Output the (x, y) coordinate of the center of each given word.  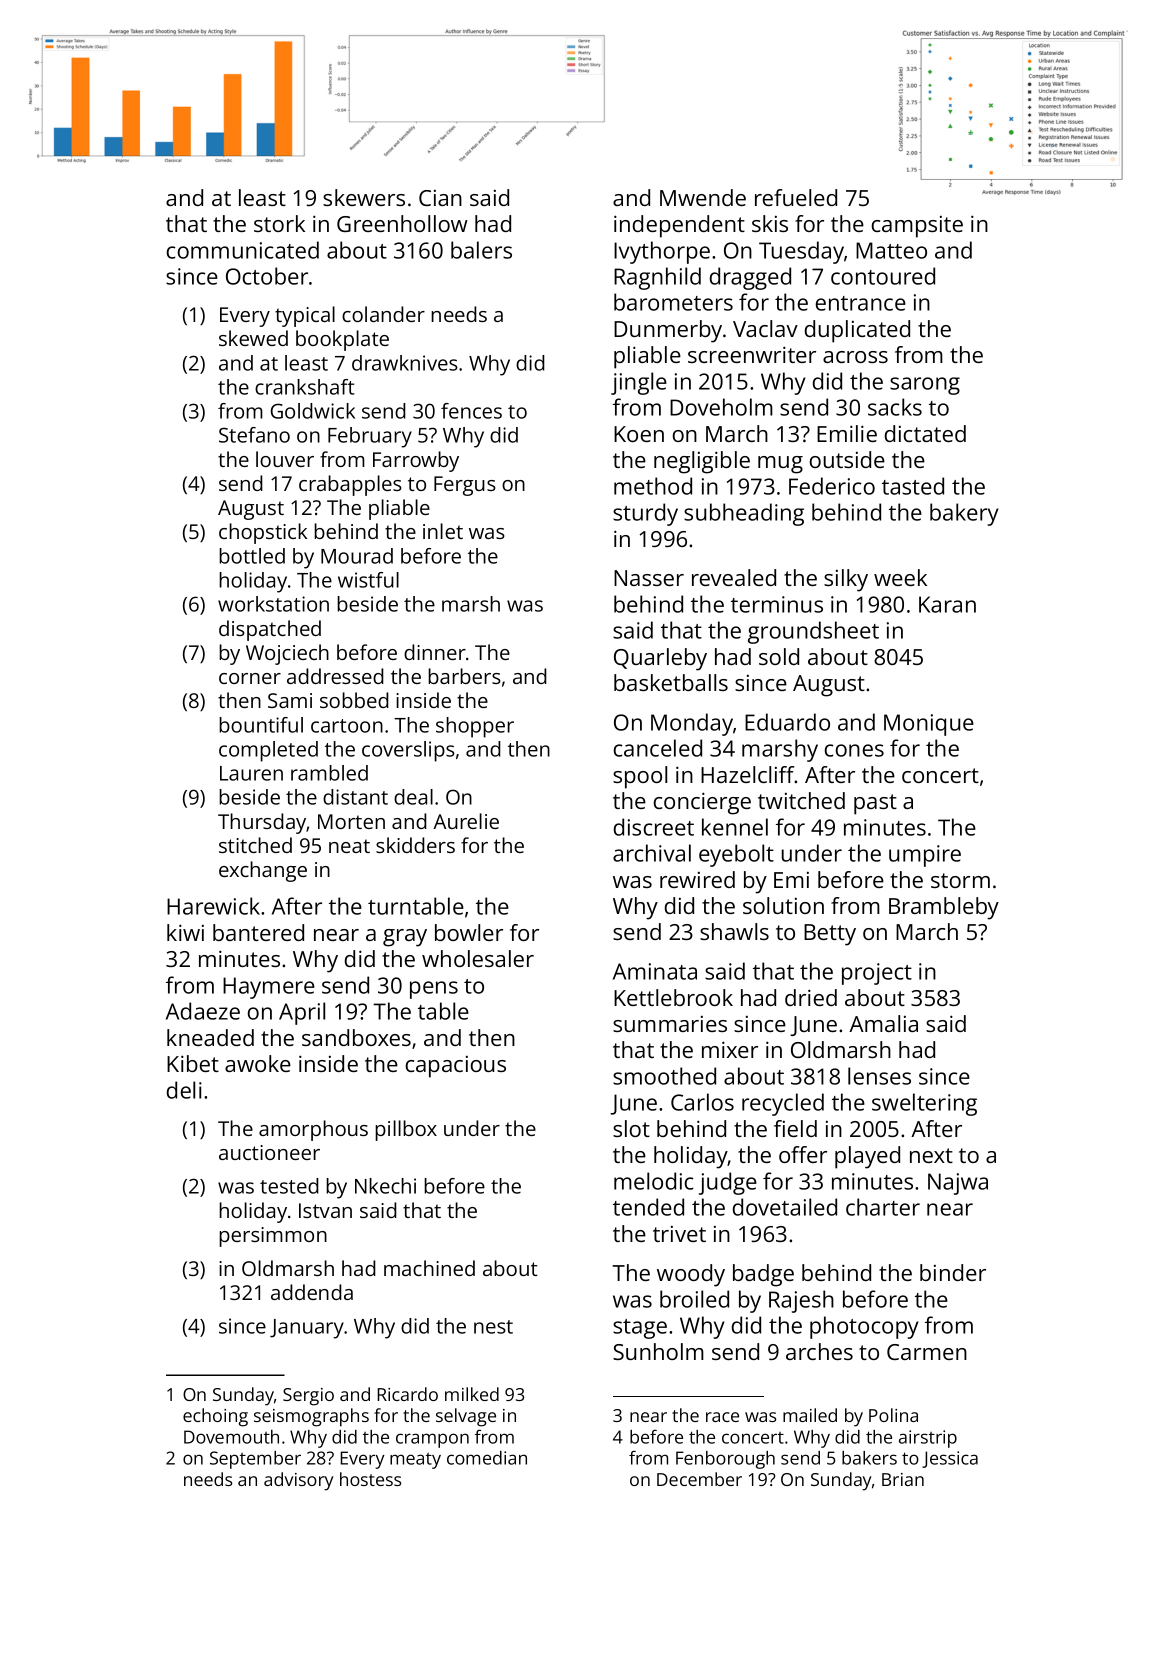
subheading (744, 514)
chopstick (263, 533)
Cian (440, 198)
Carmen (927, 1352)
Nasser (649, 578)
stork (279, 223)
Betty (830, 935)
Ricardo (408, 1394)
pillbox (406, 1130)
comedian (487, 1458)
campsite (917, 227)
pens (434, 990)
